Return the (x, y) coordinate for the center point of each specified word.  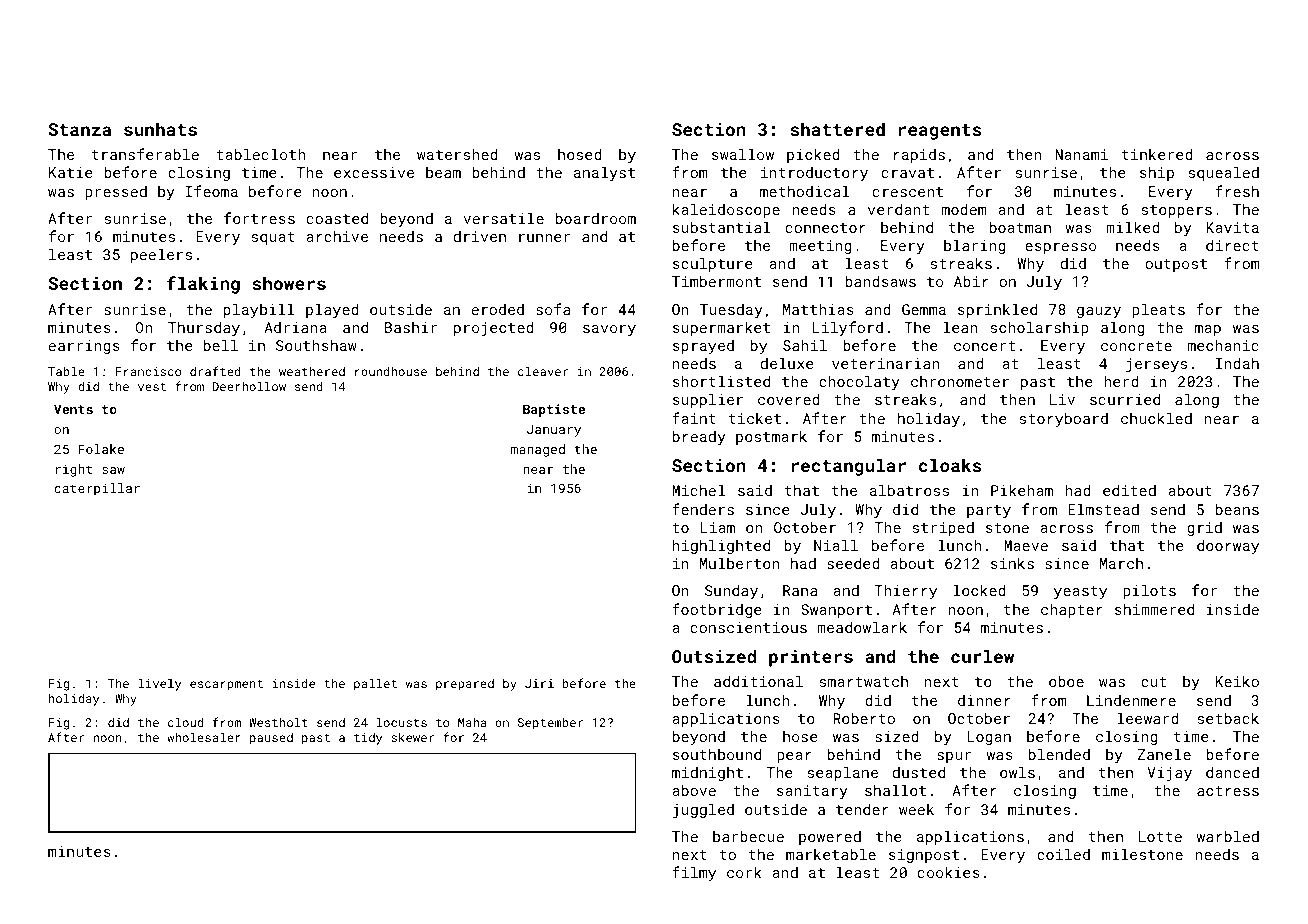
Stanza (79, 129)
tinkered (1157, 154)
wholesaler (204, 737)
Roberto (864, 718)
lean (960, 327)
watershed (457, 154)
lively (159, 684)
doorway (1228, 546)
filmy (694, 873)
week (916, 809)
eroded (498, 309)
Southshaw (316, 345)
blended (1059, 754)
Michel (698, 490)
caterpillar (97, 489)
